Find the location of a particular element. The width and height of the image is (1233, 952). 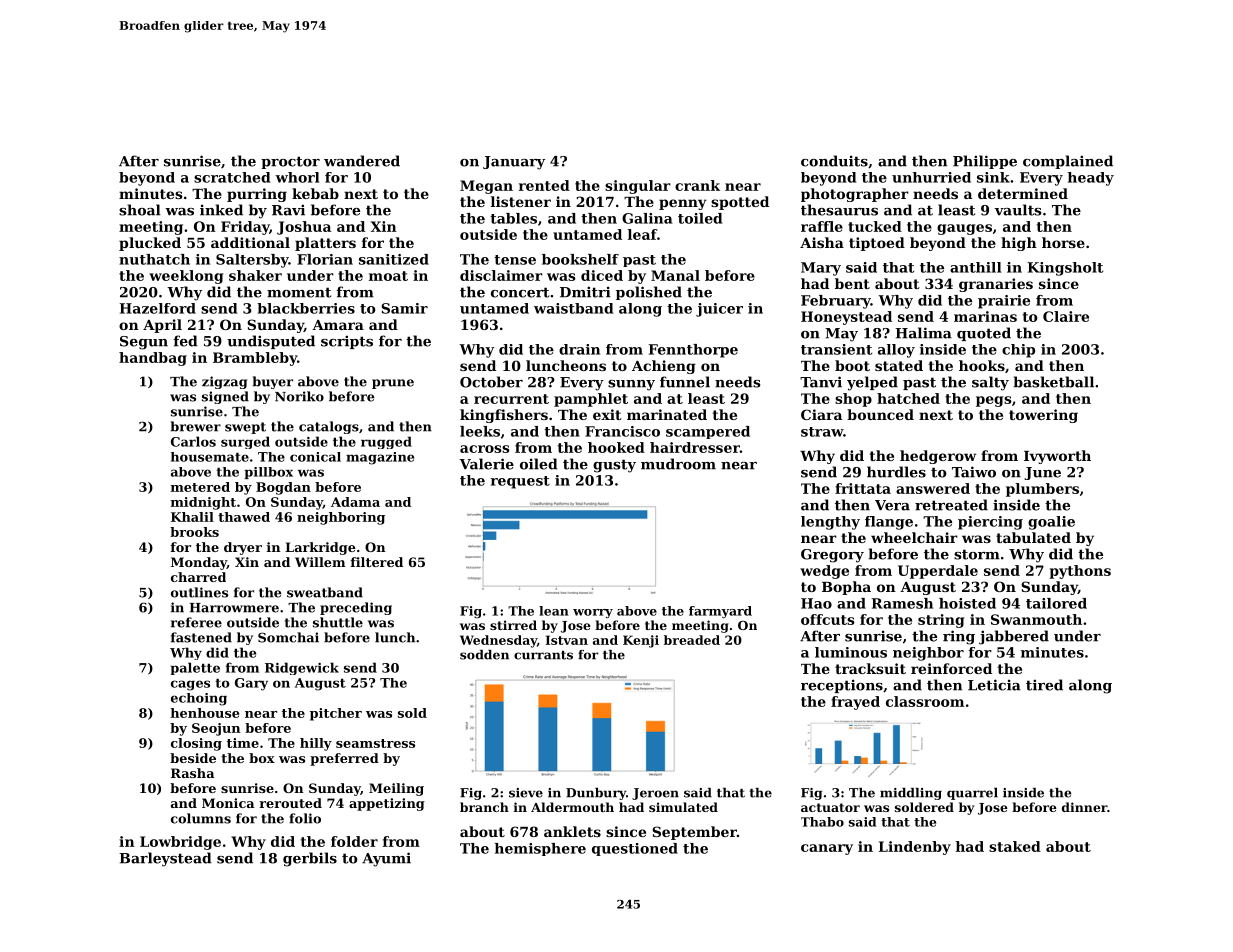

wandered is located at coordinates (362, 161).
